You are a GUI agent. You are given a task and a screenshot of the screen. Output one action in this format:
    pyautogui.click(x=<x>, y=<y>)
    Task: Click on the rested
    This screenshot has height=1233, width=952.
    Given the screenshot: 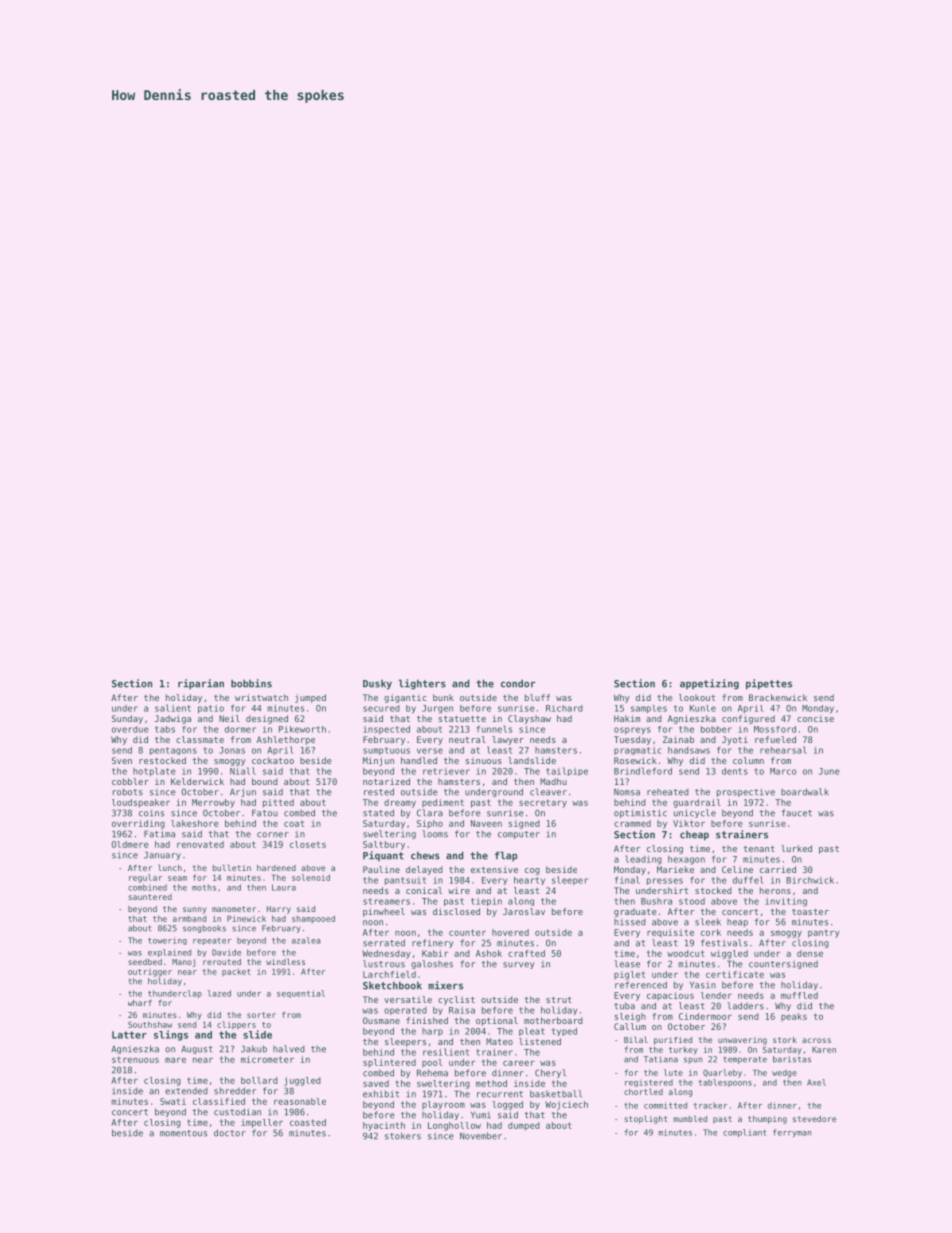 What is the action you would take?
    pyautogui.click(x=379, y=792)
